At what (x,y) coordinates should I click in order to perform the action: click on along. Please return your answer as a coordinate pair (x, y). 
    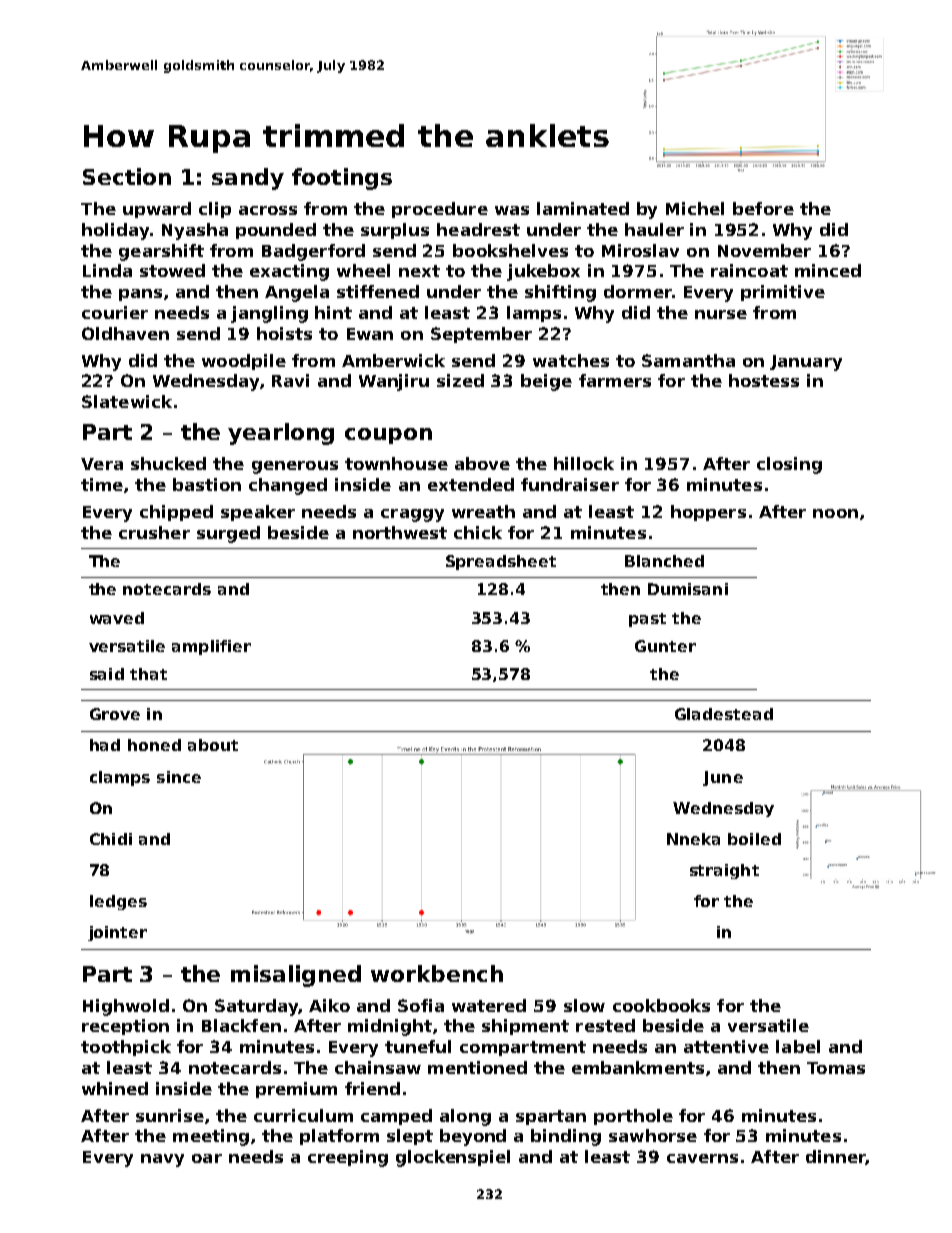
    Looking at the image, I should click on (465, 1117).
